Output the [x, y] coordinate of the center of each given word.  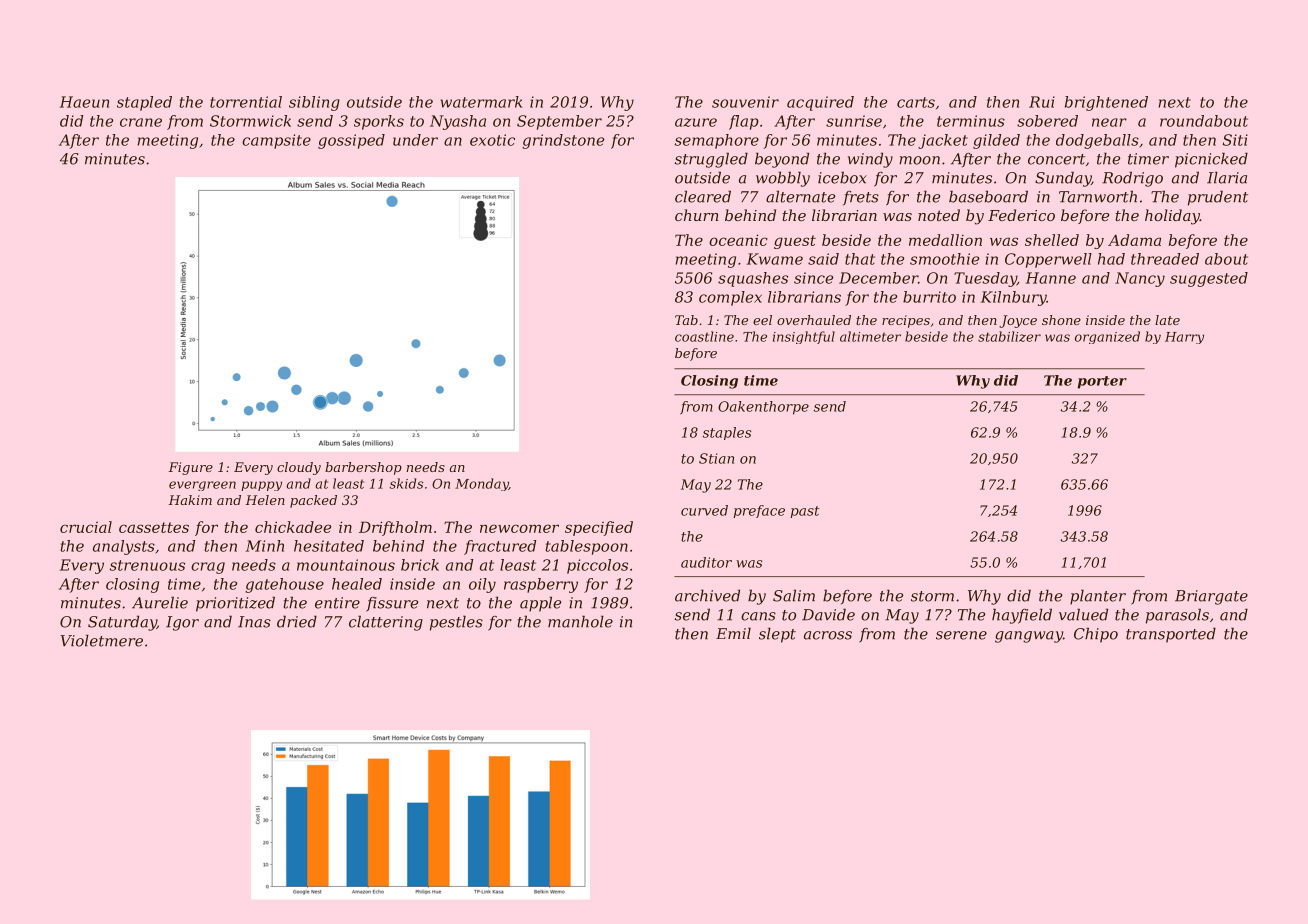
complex [730, 298]
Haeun [84, 102]
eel [762, 320]
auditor [706, 562]
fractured [500, 547]
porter [1102, 382]
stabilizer [1009, 336]
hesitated [329, 546]
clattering [386, 623]
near [1109, 122]
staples [727, 433]
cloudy [299, 468]
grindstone [563, 141]
